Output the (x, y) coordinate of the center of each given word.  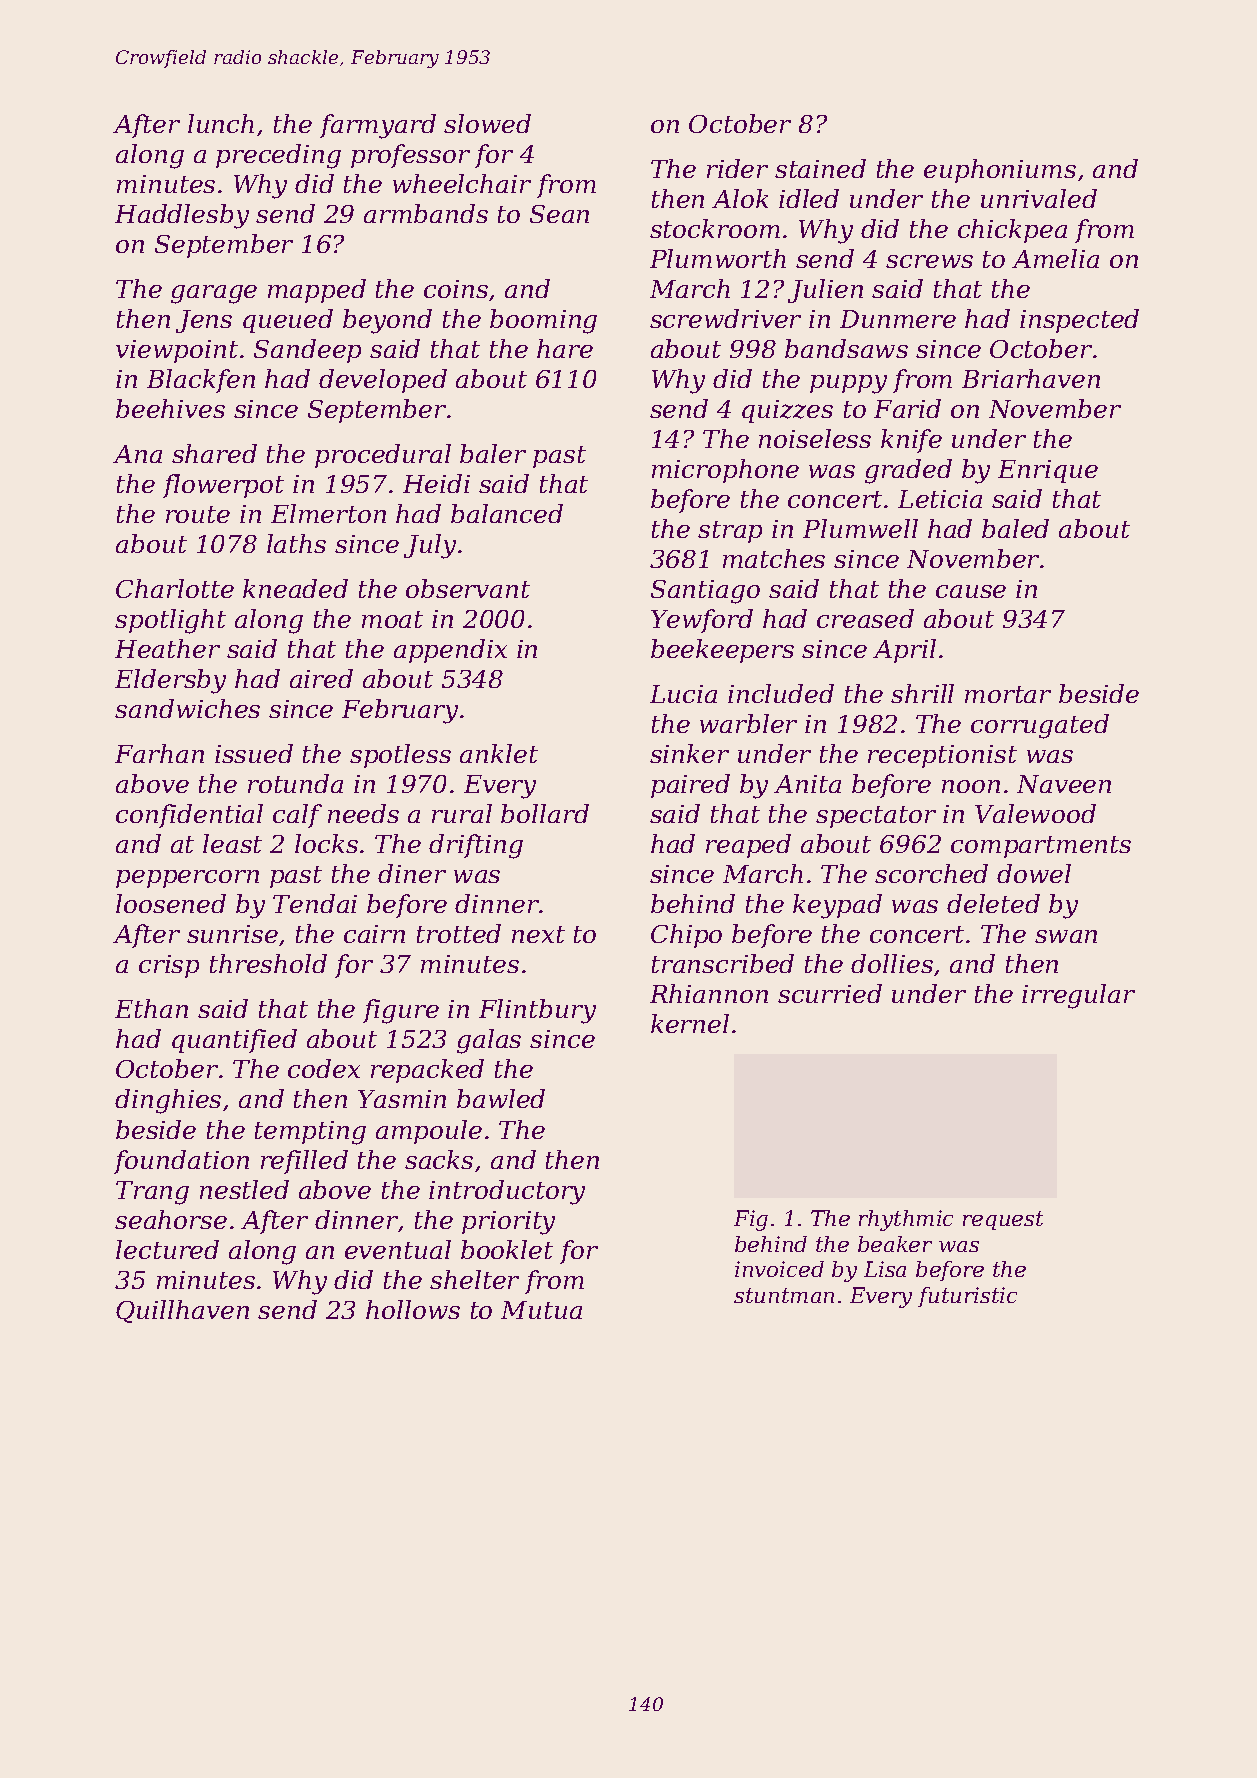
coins (456, 289)
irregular (1078, 996)
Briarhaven (1031, 378)
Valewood (1035, 813)
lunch (221, 123)
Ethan (151, 1008)
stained (820, 168)
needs (363, 813)
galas (489, 1041)
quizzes (787, 411)
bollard (545, 813)
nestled (244, 1189)
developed (383, 381)
